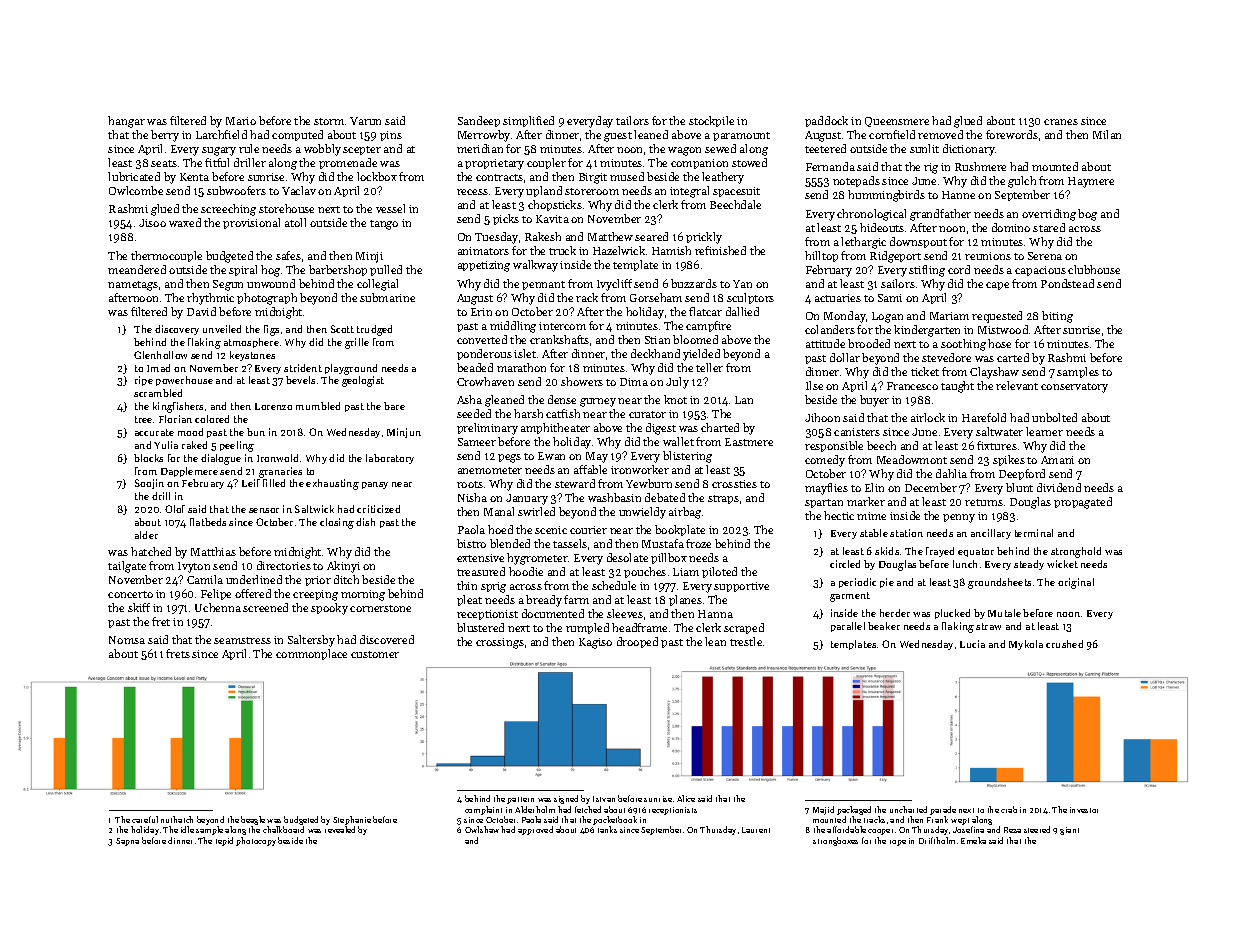  Describe the element at coordinates (241, 121) in the document. I see `Mario` at that location.
